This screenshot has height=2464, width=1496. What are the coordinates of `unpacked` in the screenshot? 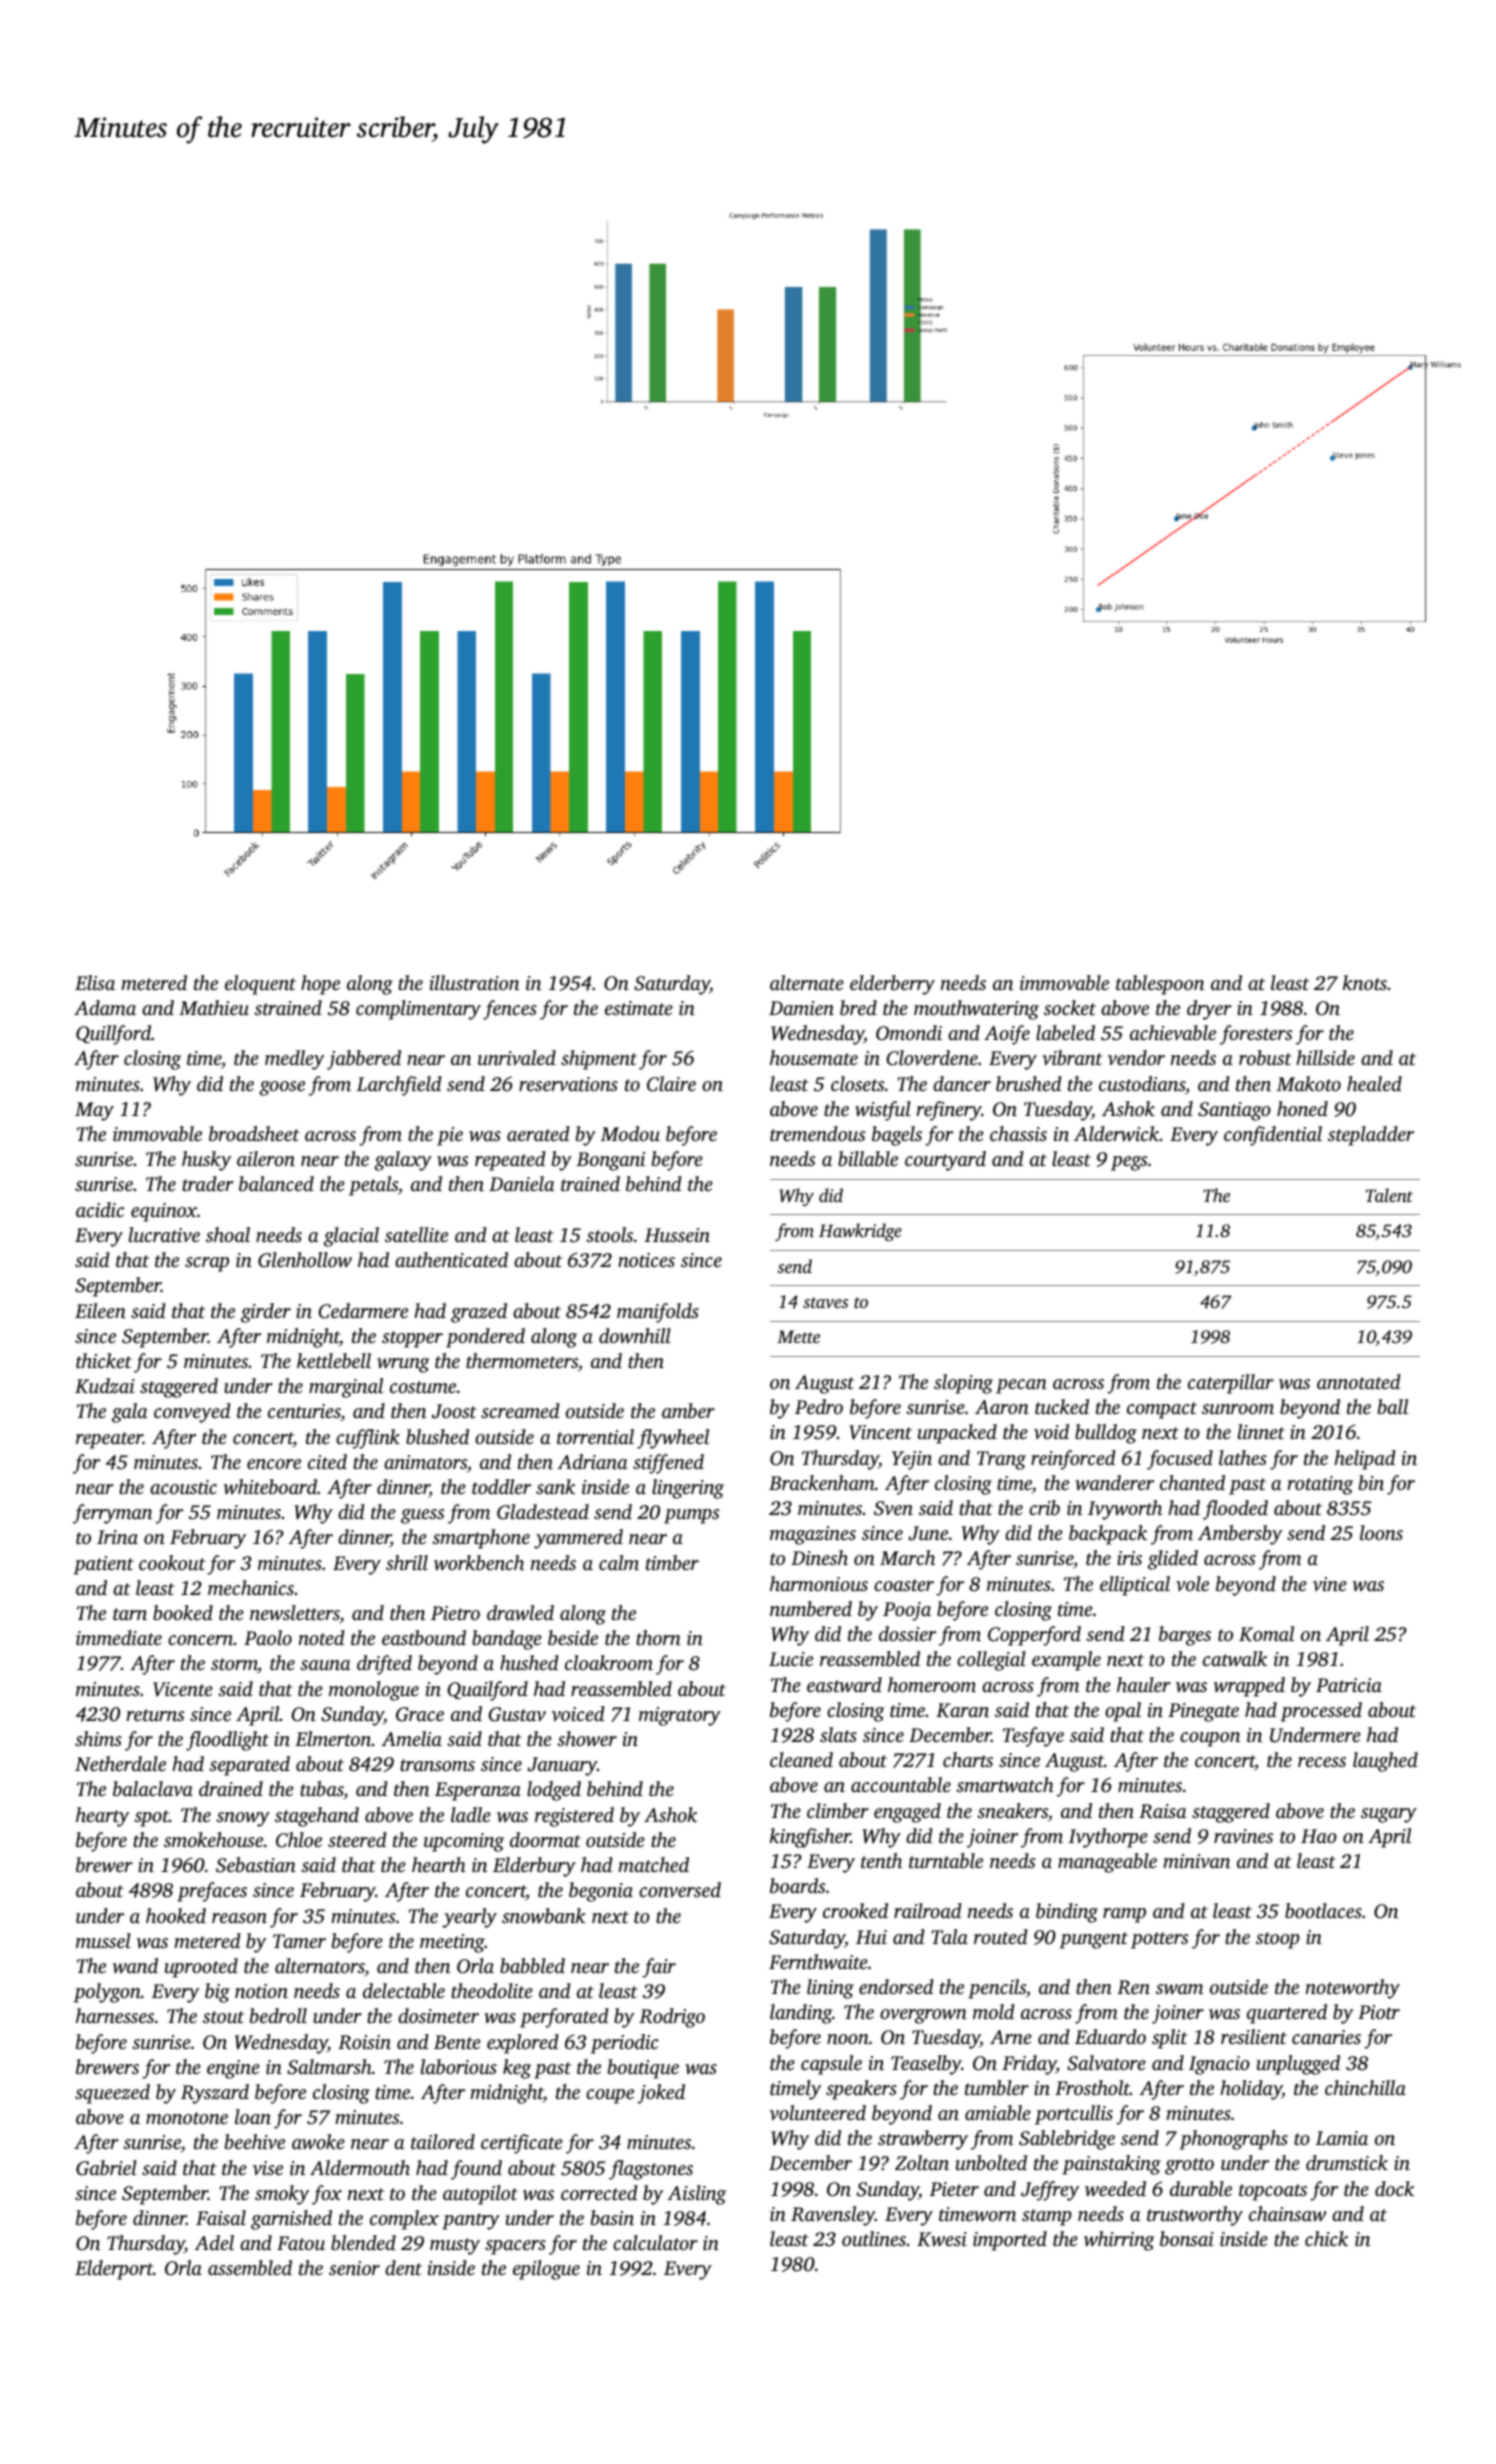 It's located at (957, 1434).
